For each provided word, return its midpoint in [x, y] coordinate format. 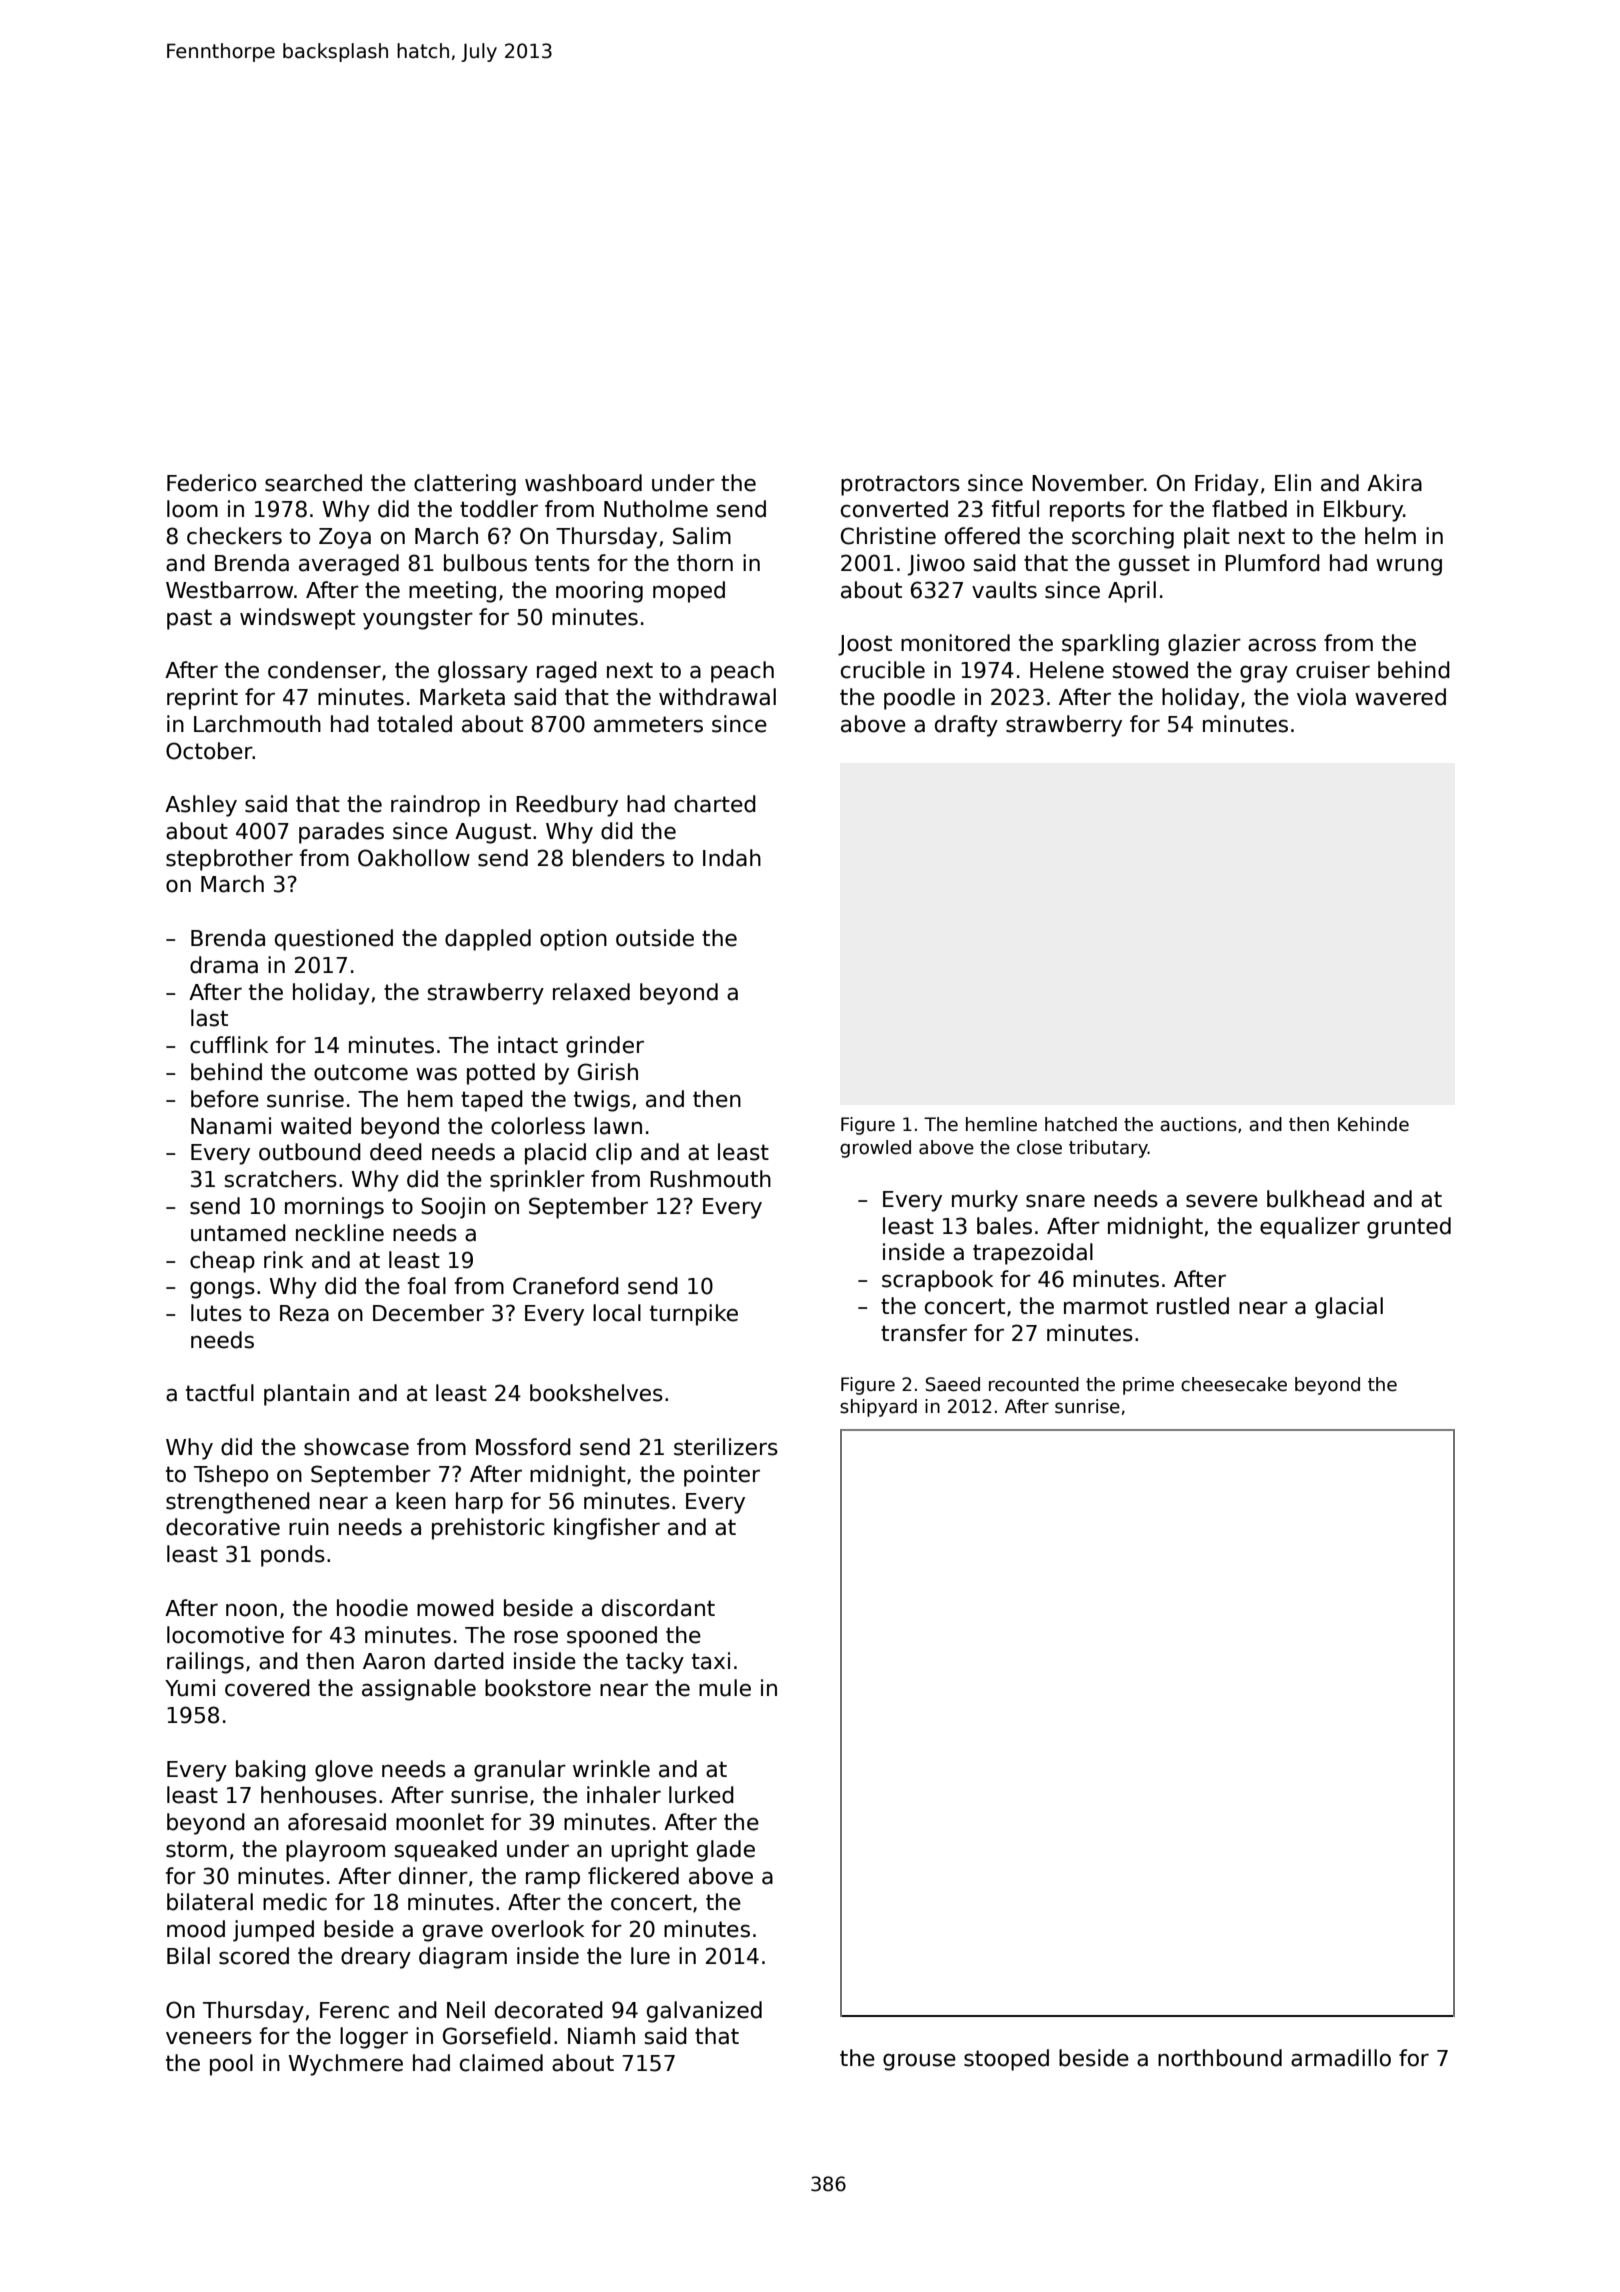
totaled [414, 724]
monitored [955, 643]
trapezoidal [1033, 1254]
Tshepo [231, 1476]
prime [1148, 1386]
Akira [1394, 483]
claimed [501, 2063]
